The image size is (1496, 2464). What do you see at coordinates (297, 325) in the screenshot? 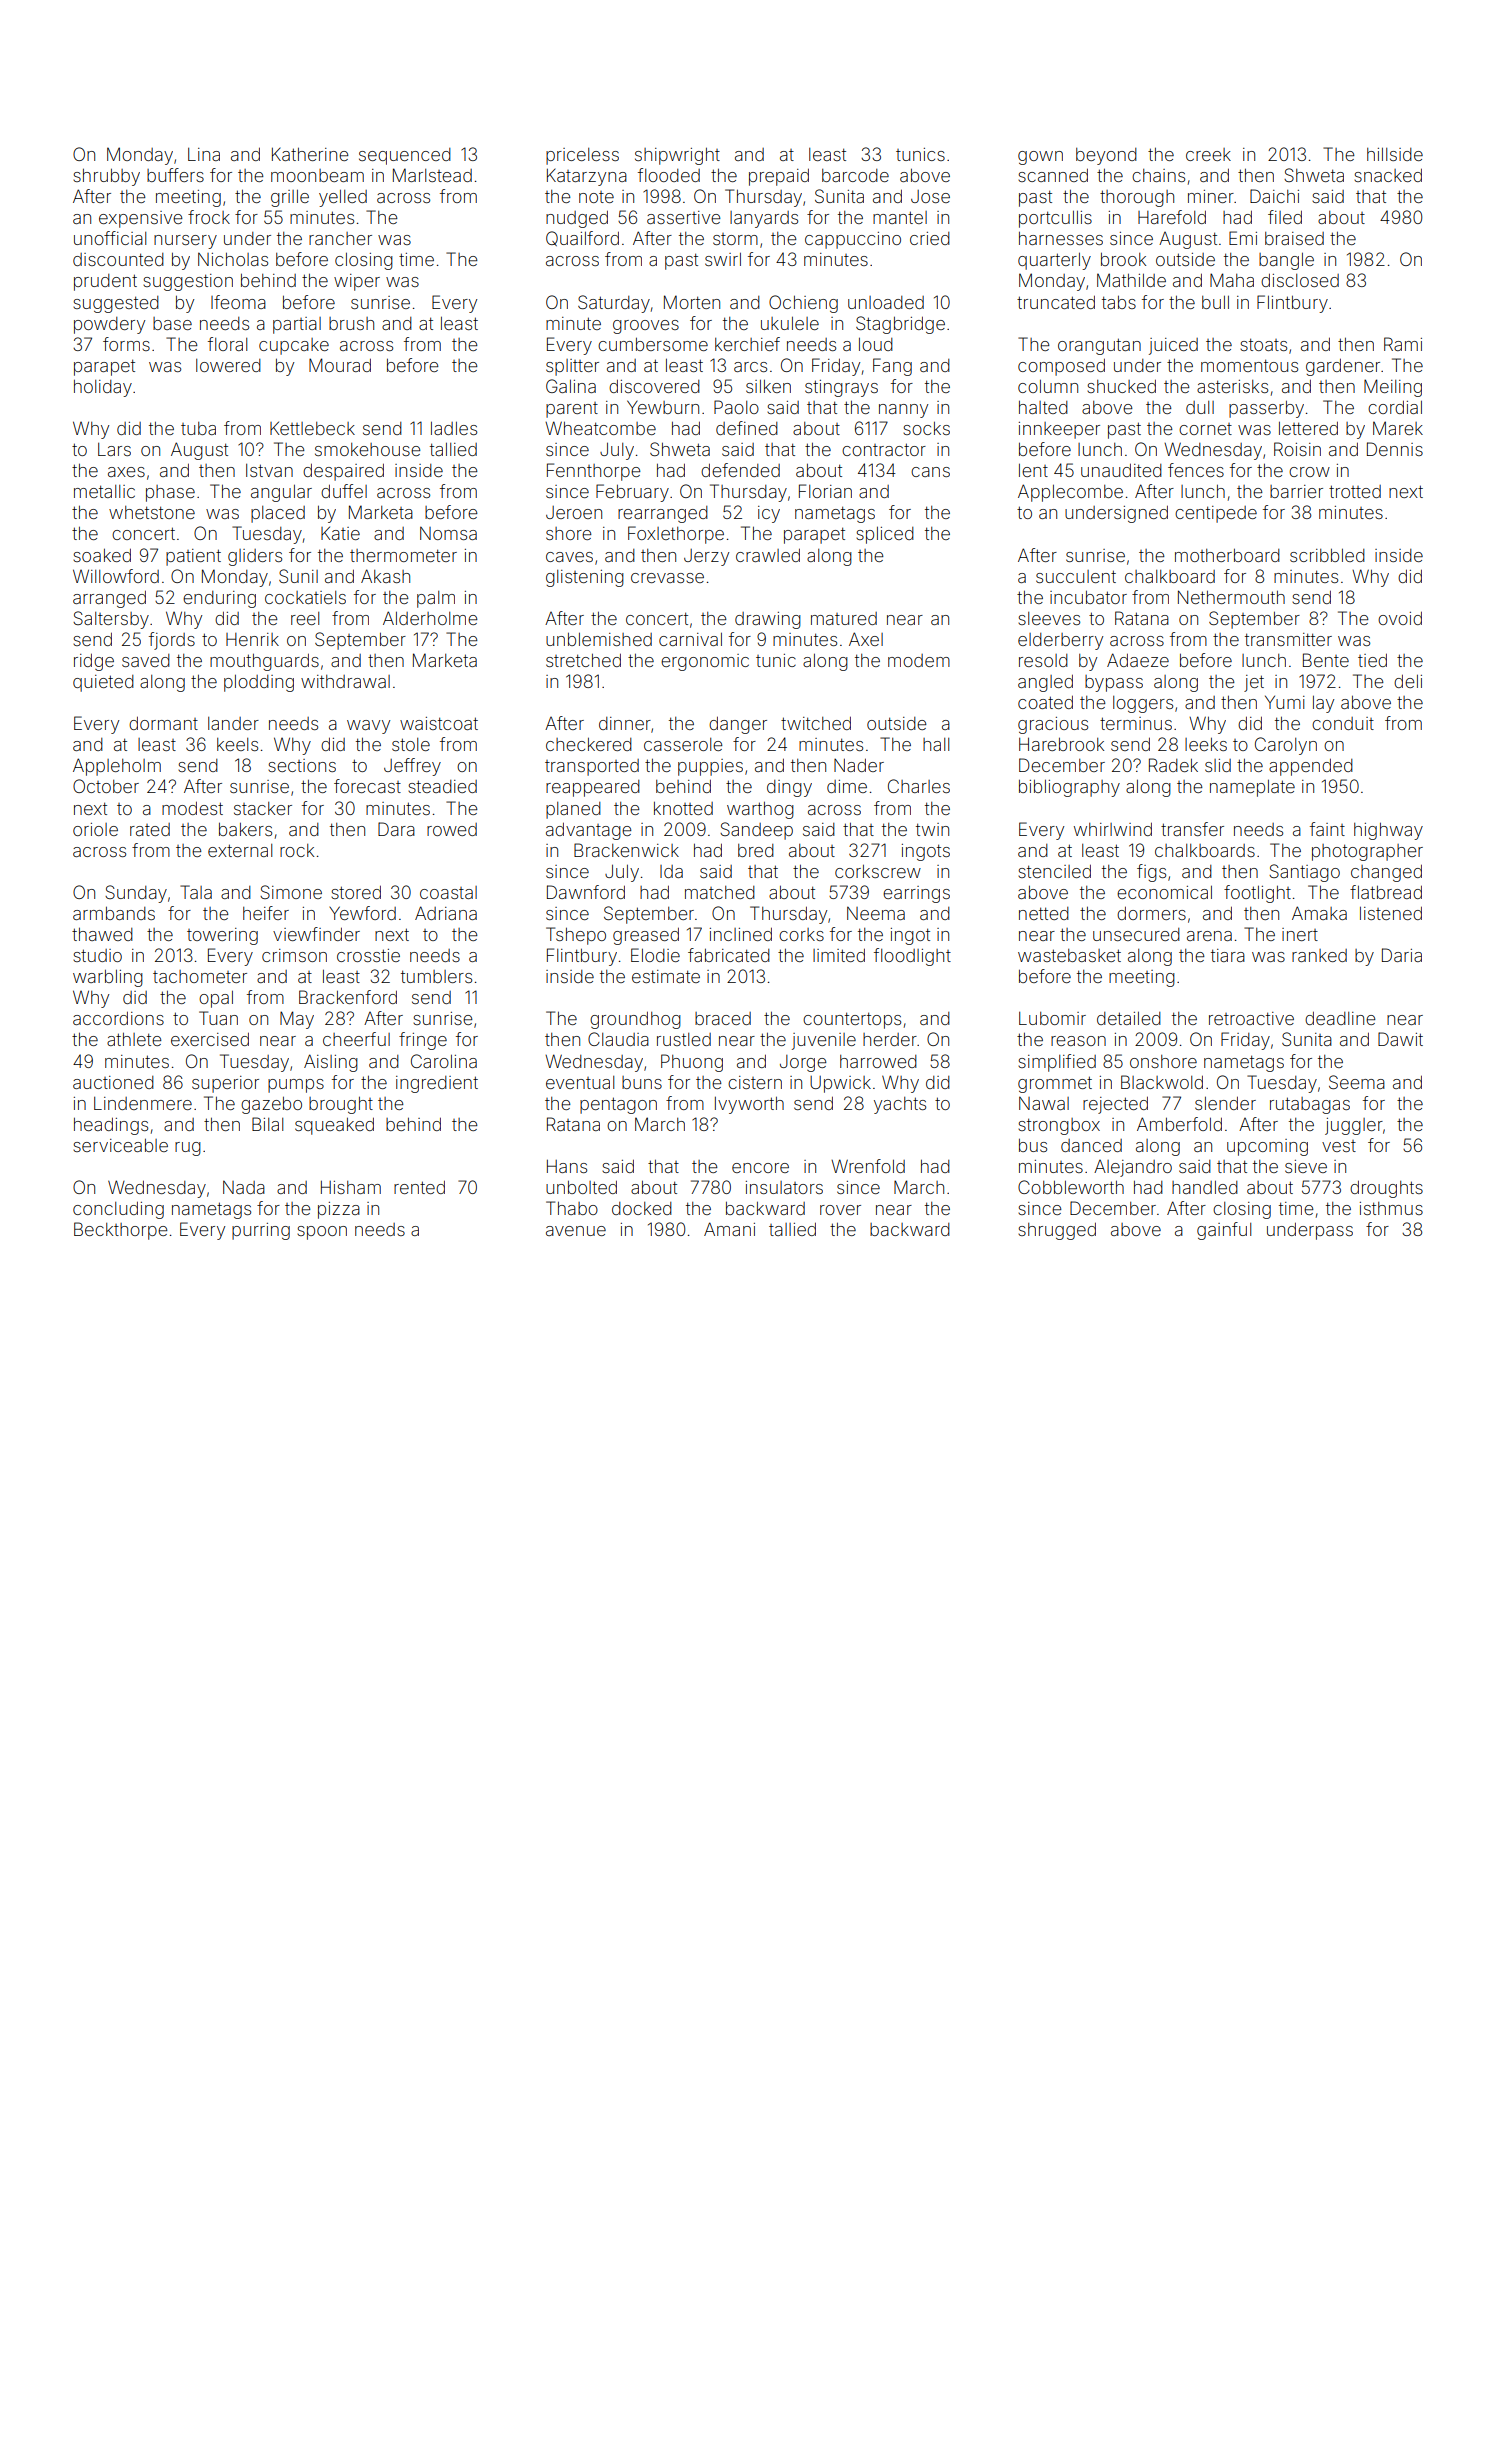
I see `partial` at bounding box center [297, 325].
